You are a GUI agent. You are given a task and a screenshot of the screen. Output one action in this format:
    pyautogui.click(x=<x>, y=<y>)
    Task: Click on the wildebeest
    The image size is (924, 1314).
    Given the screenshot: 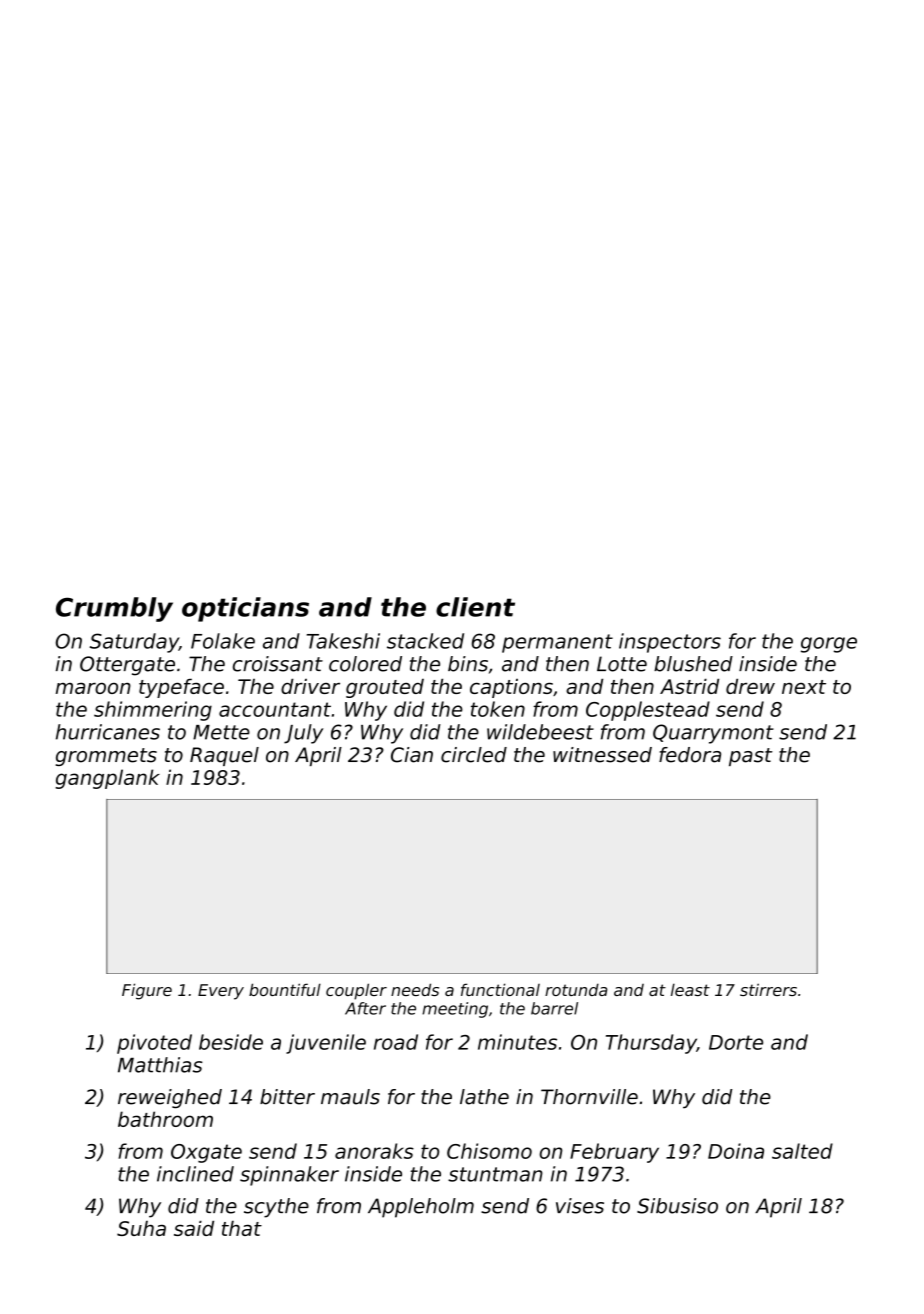 What is the action you would take?
    pyautogui.click(x=540, y=732)
